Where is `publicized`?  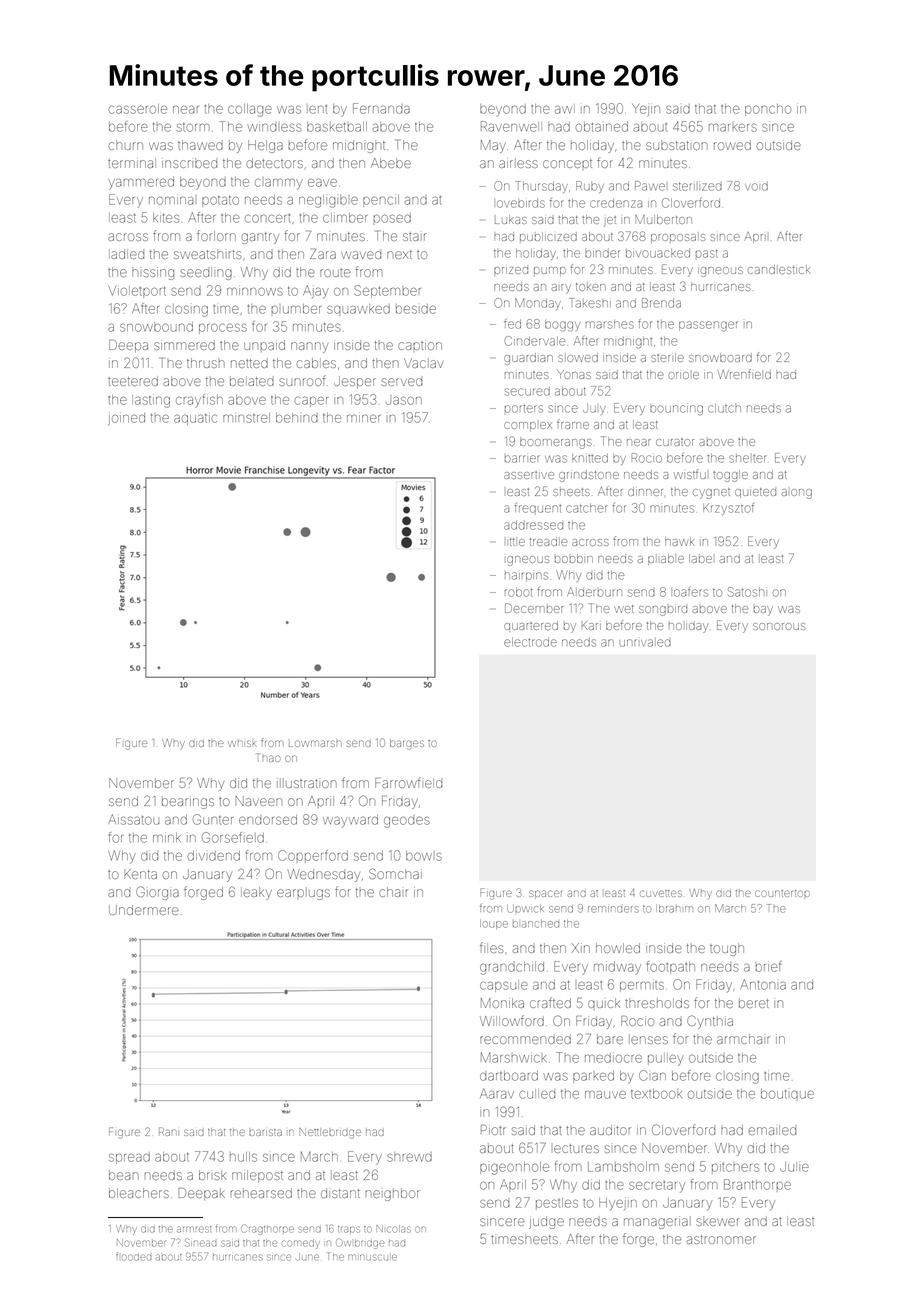
publicized is located at coordinates (548, 237).
